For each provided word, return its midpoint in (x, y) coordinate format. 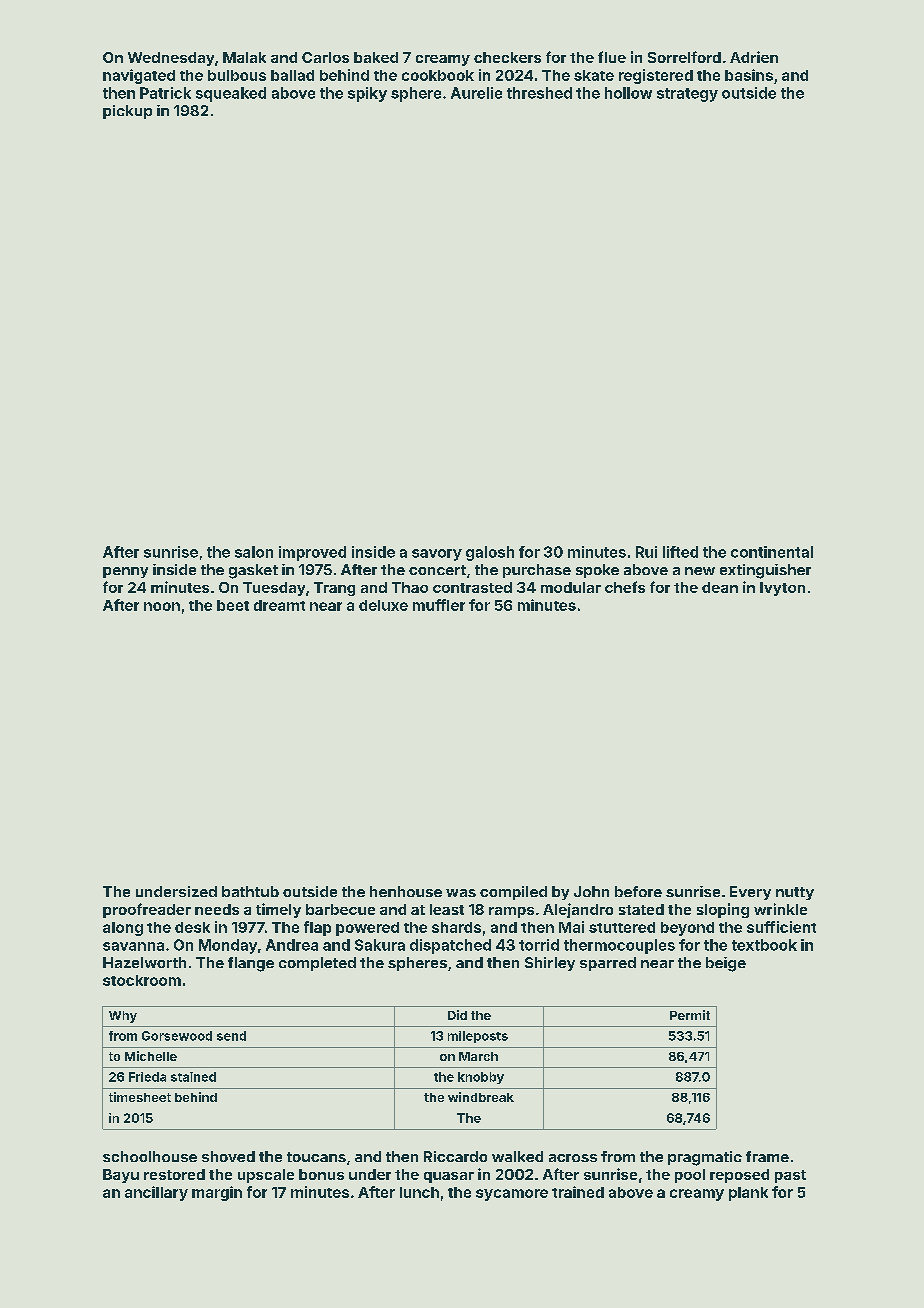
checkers (507, 57)
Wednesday (171, 59)
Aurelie (476, 93)
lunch (419, 1192)
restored (174, 1174)
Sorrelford (684, 57)
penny (125, 572)
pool (690, 1176)
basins (749, 75)
